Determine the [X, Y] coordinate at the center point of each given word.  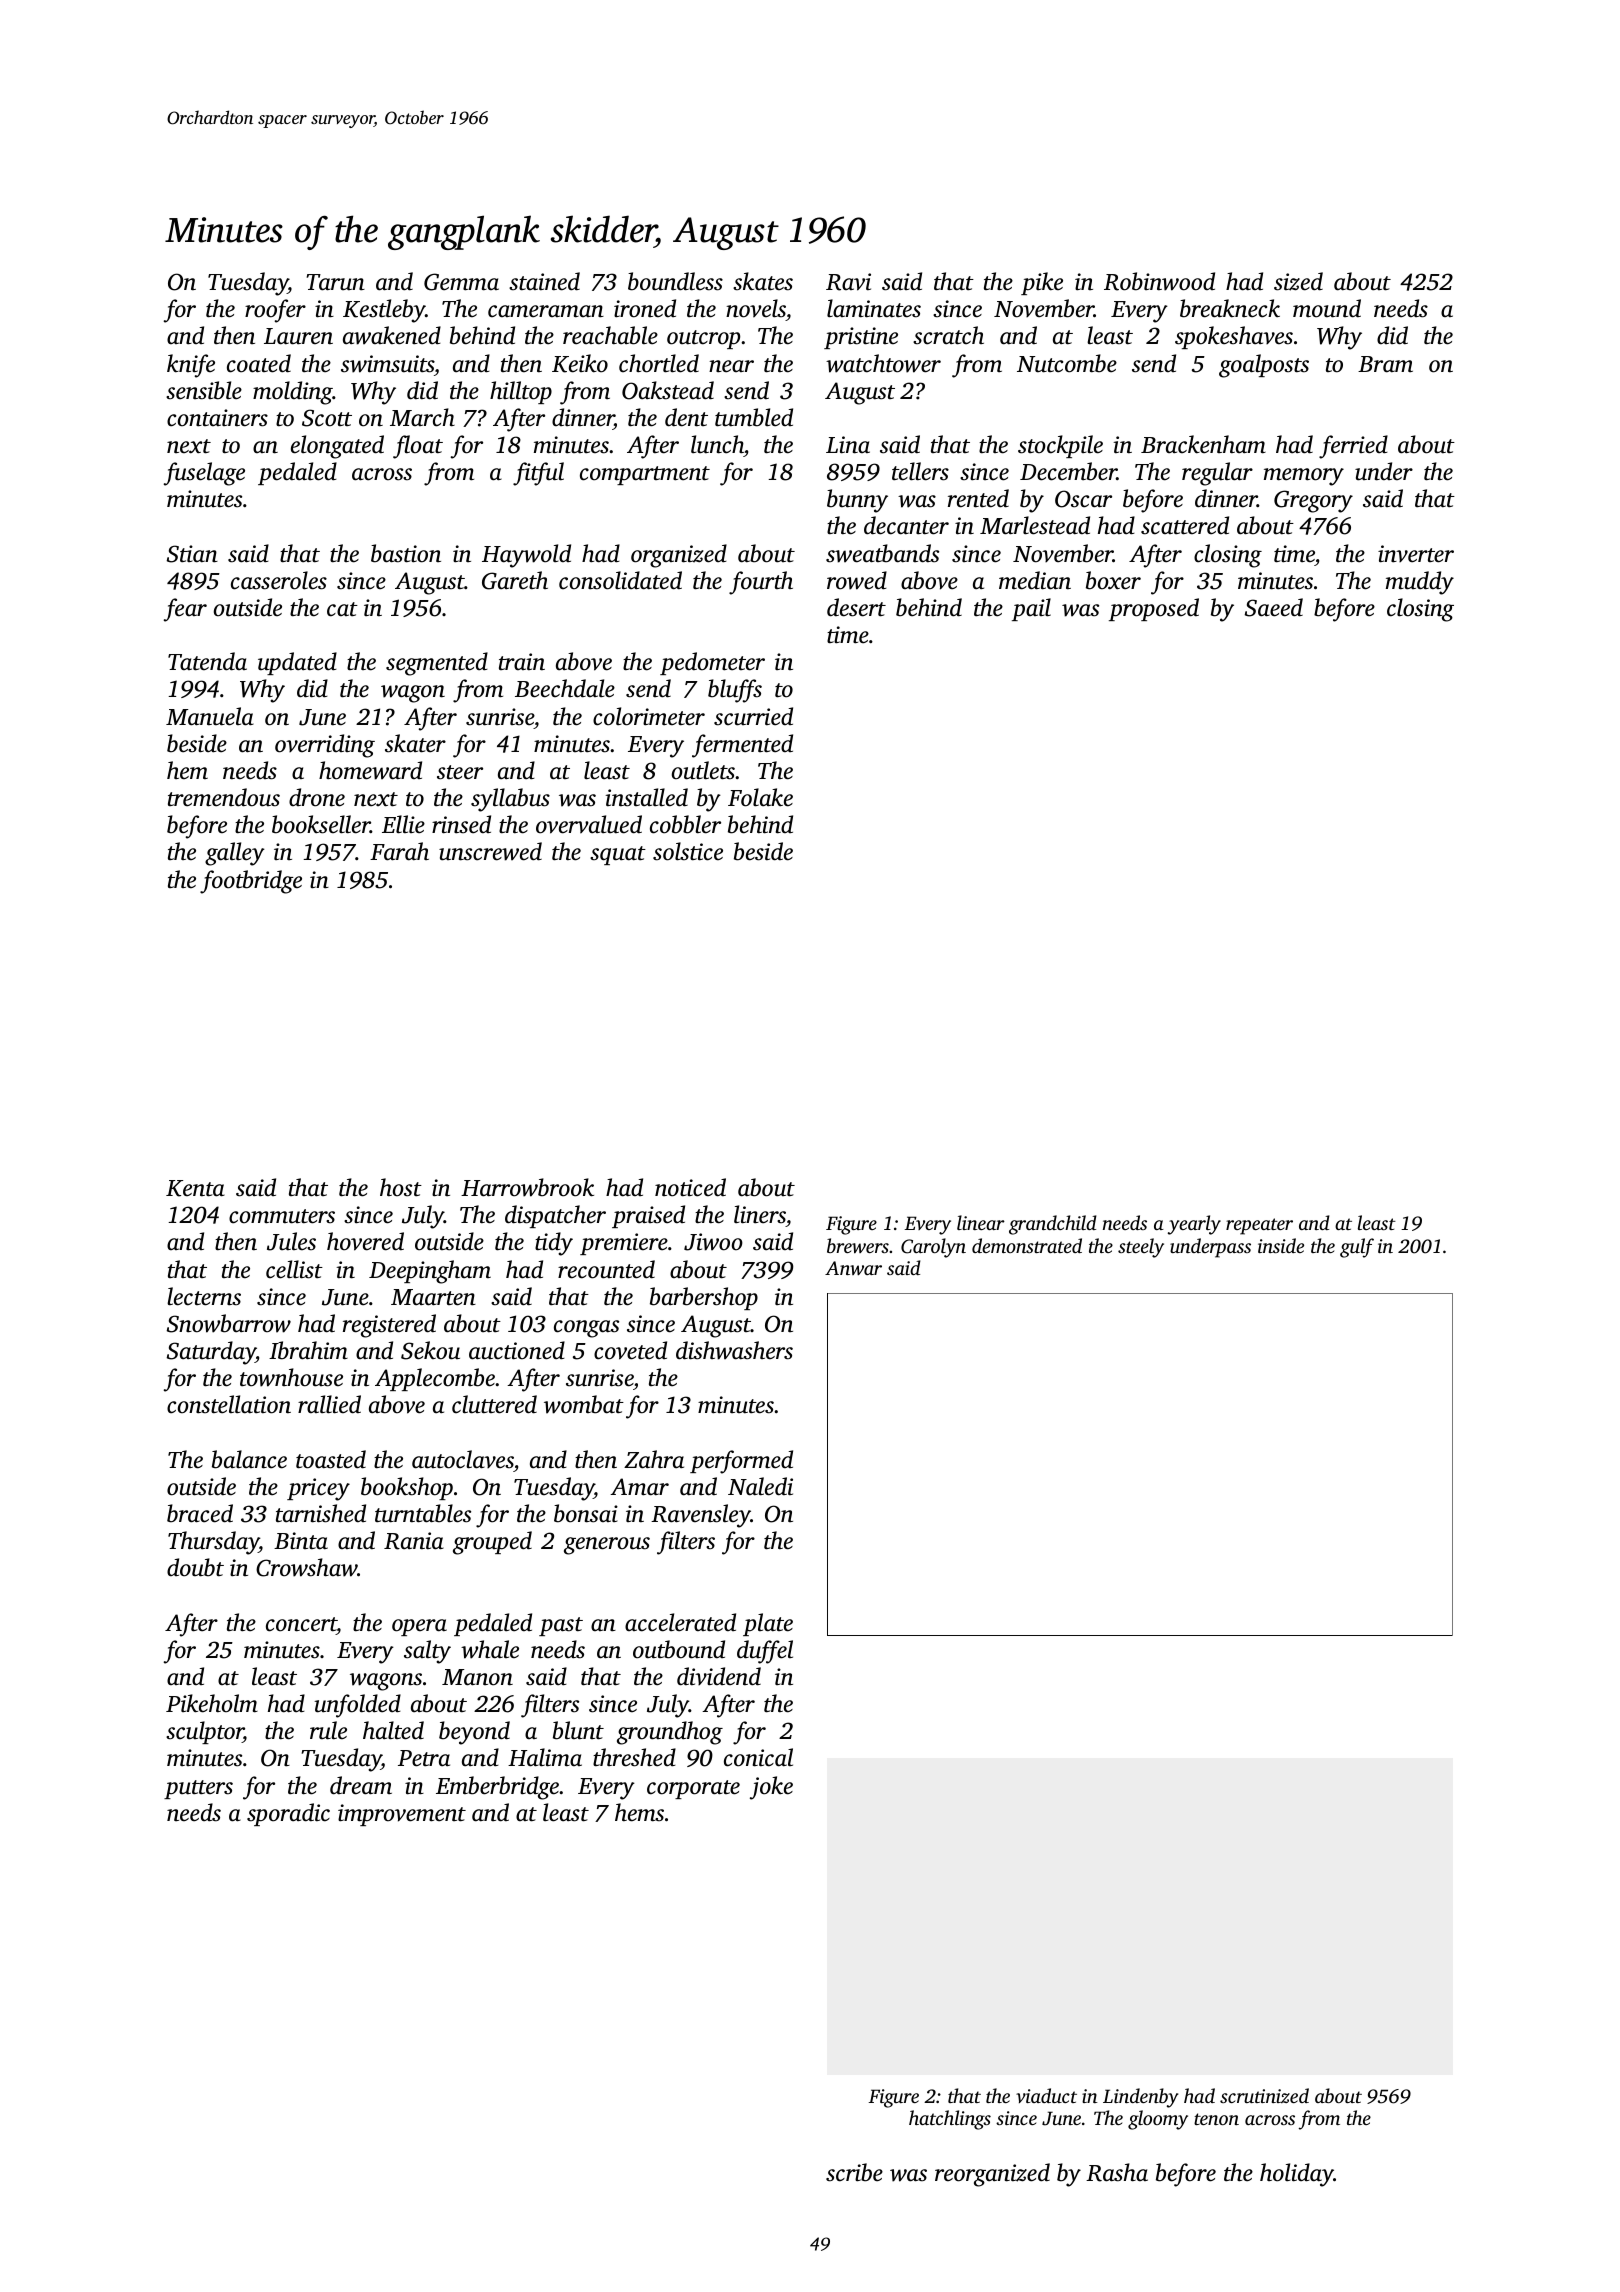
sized [1298, 281]
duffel [765, 1652]
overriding [325, 746]
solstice [688, 851]
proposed [1154, 609]
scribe [854, 2172]
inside [1281, 1245]
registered [389, 1326]
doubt [195, 1567]
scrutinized [1264, 2095]
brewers [858, 1246]
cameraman [546, 311]
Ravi [848, 282]
